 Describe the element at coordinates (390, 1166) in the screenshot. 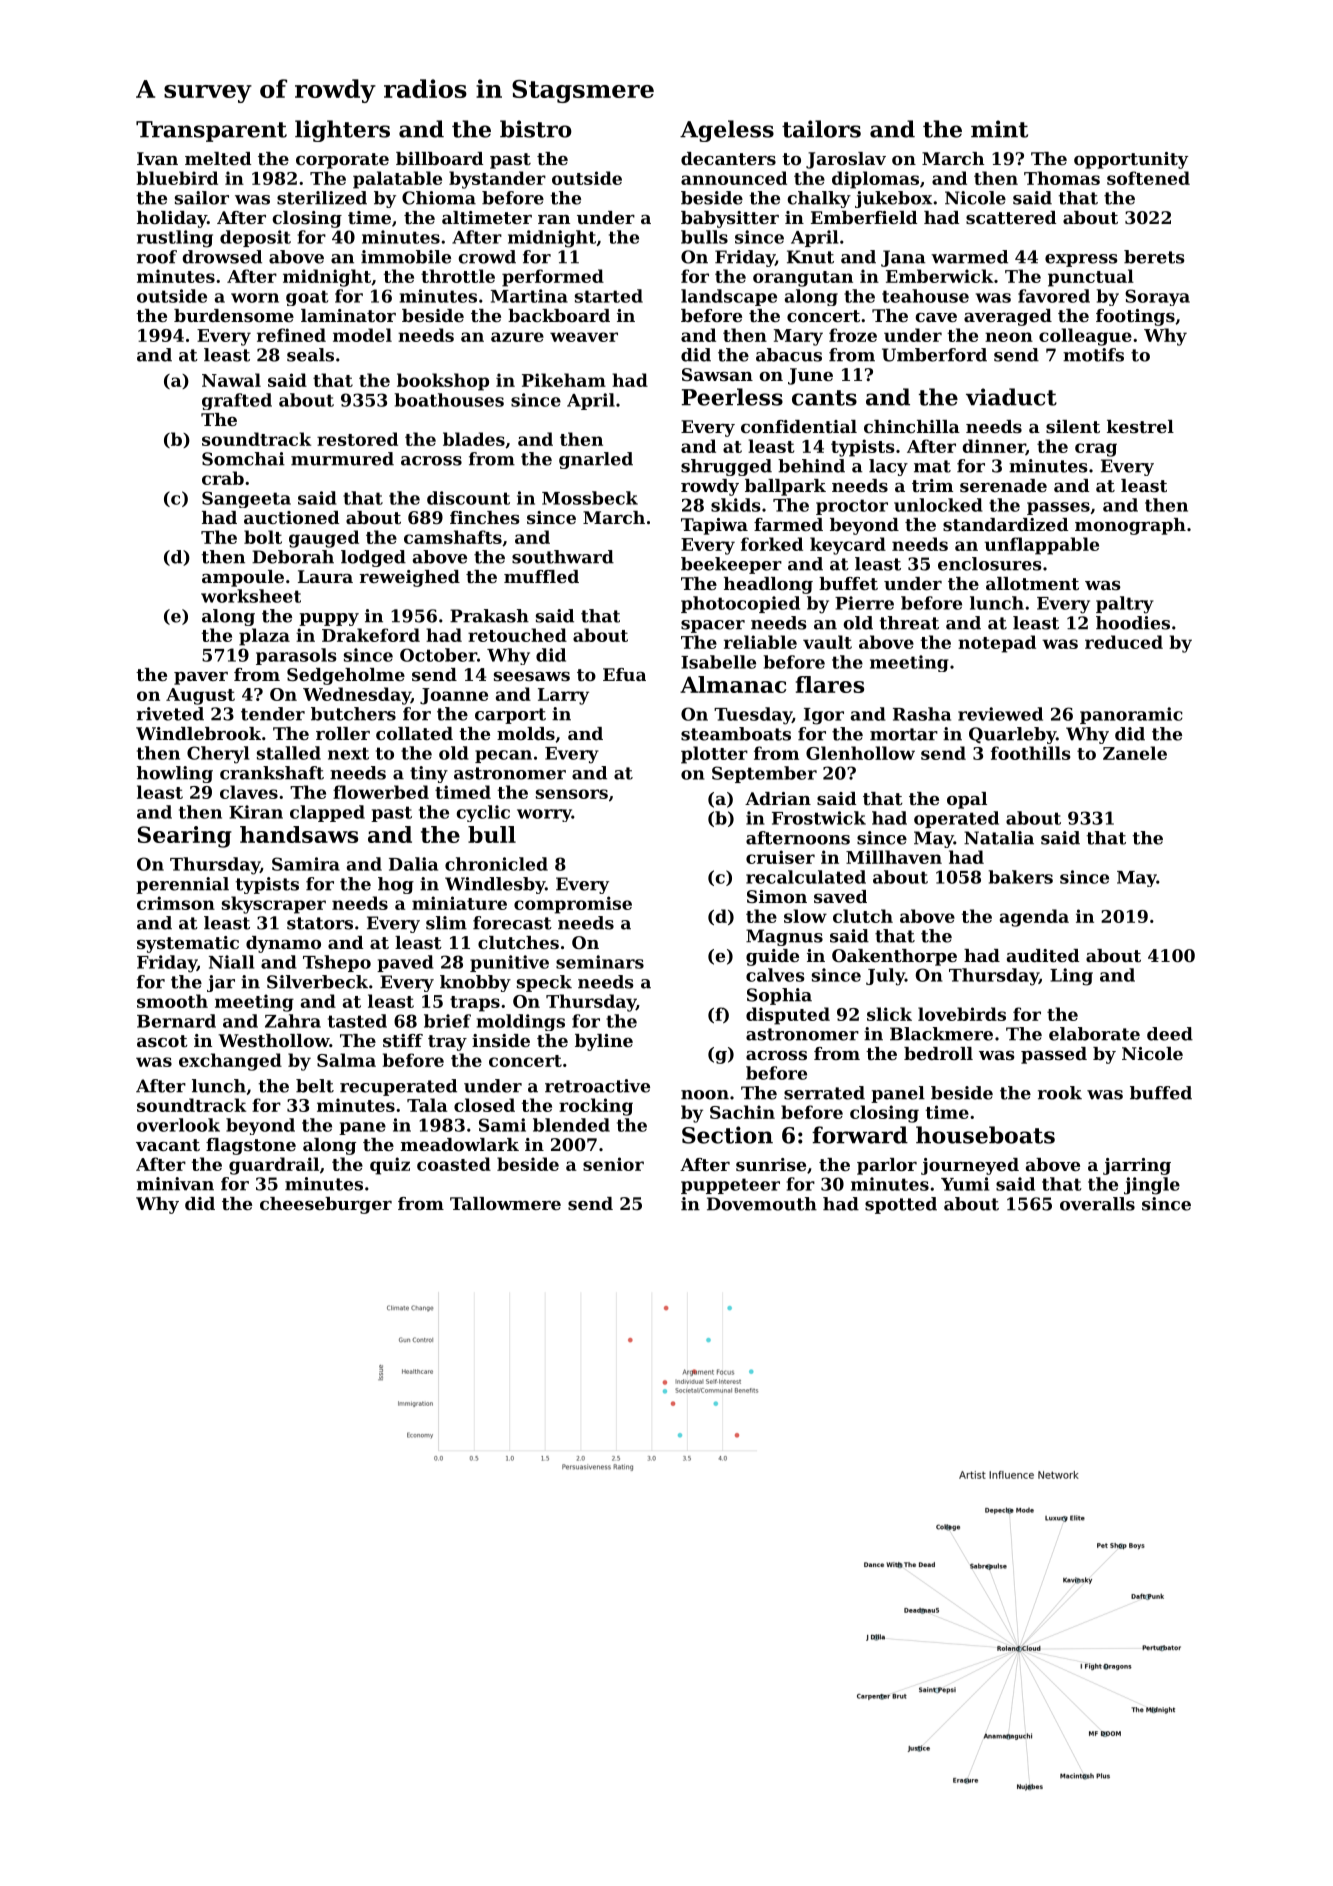

I see `quiz` at that location.
